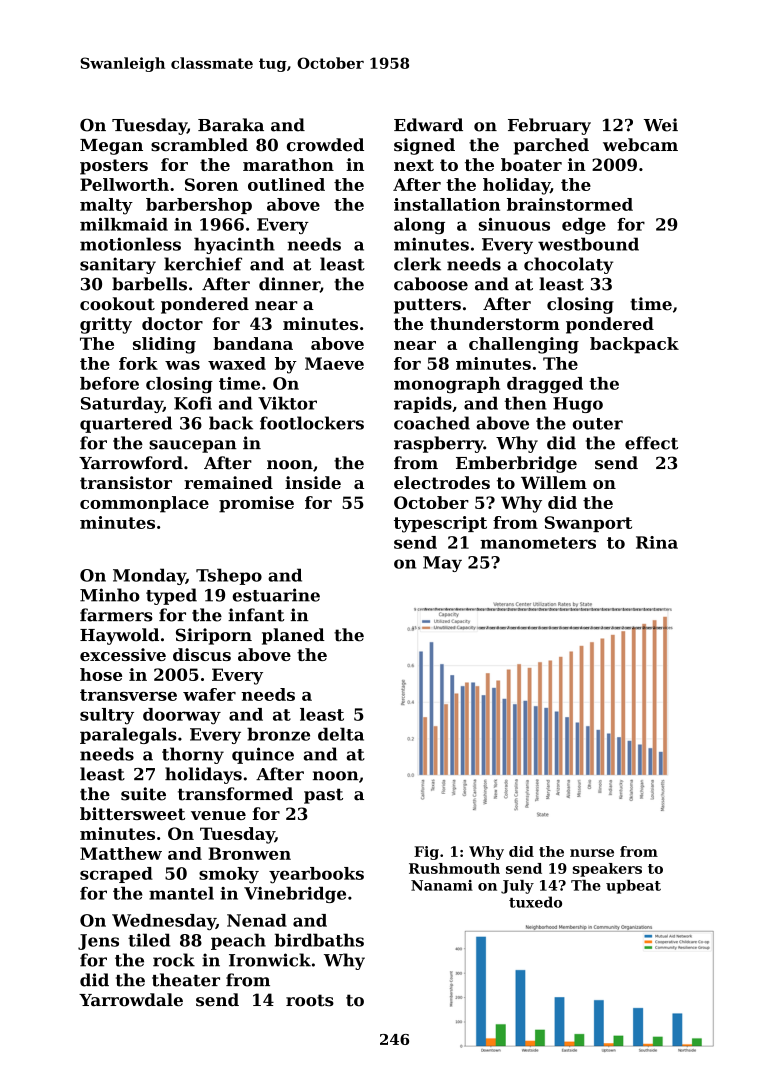 The height and width of the document is (1075, 758). I want to click on parched, so click(551, 146).
